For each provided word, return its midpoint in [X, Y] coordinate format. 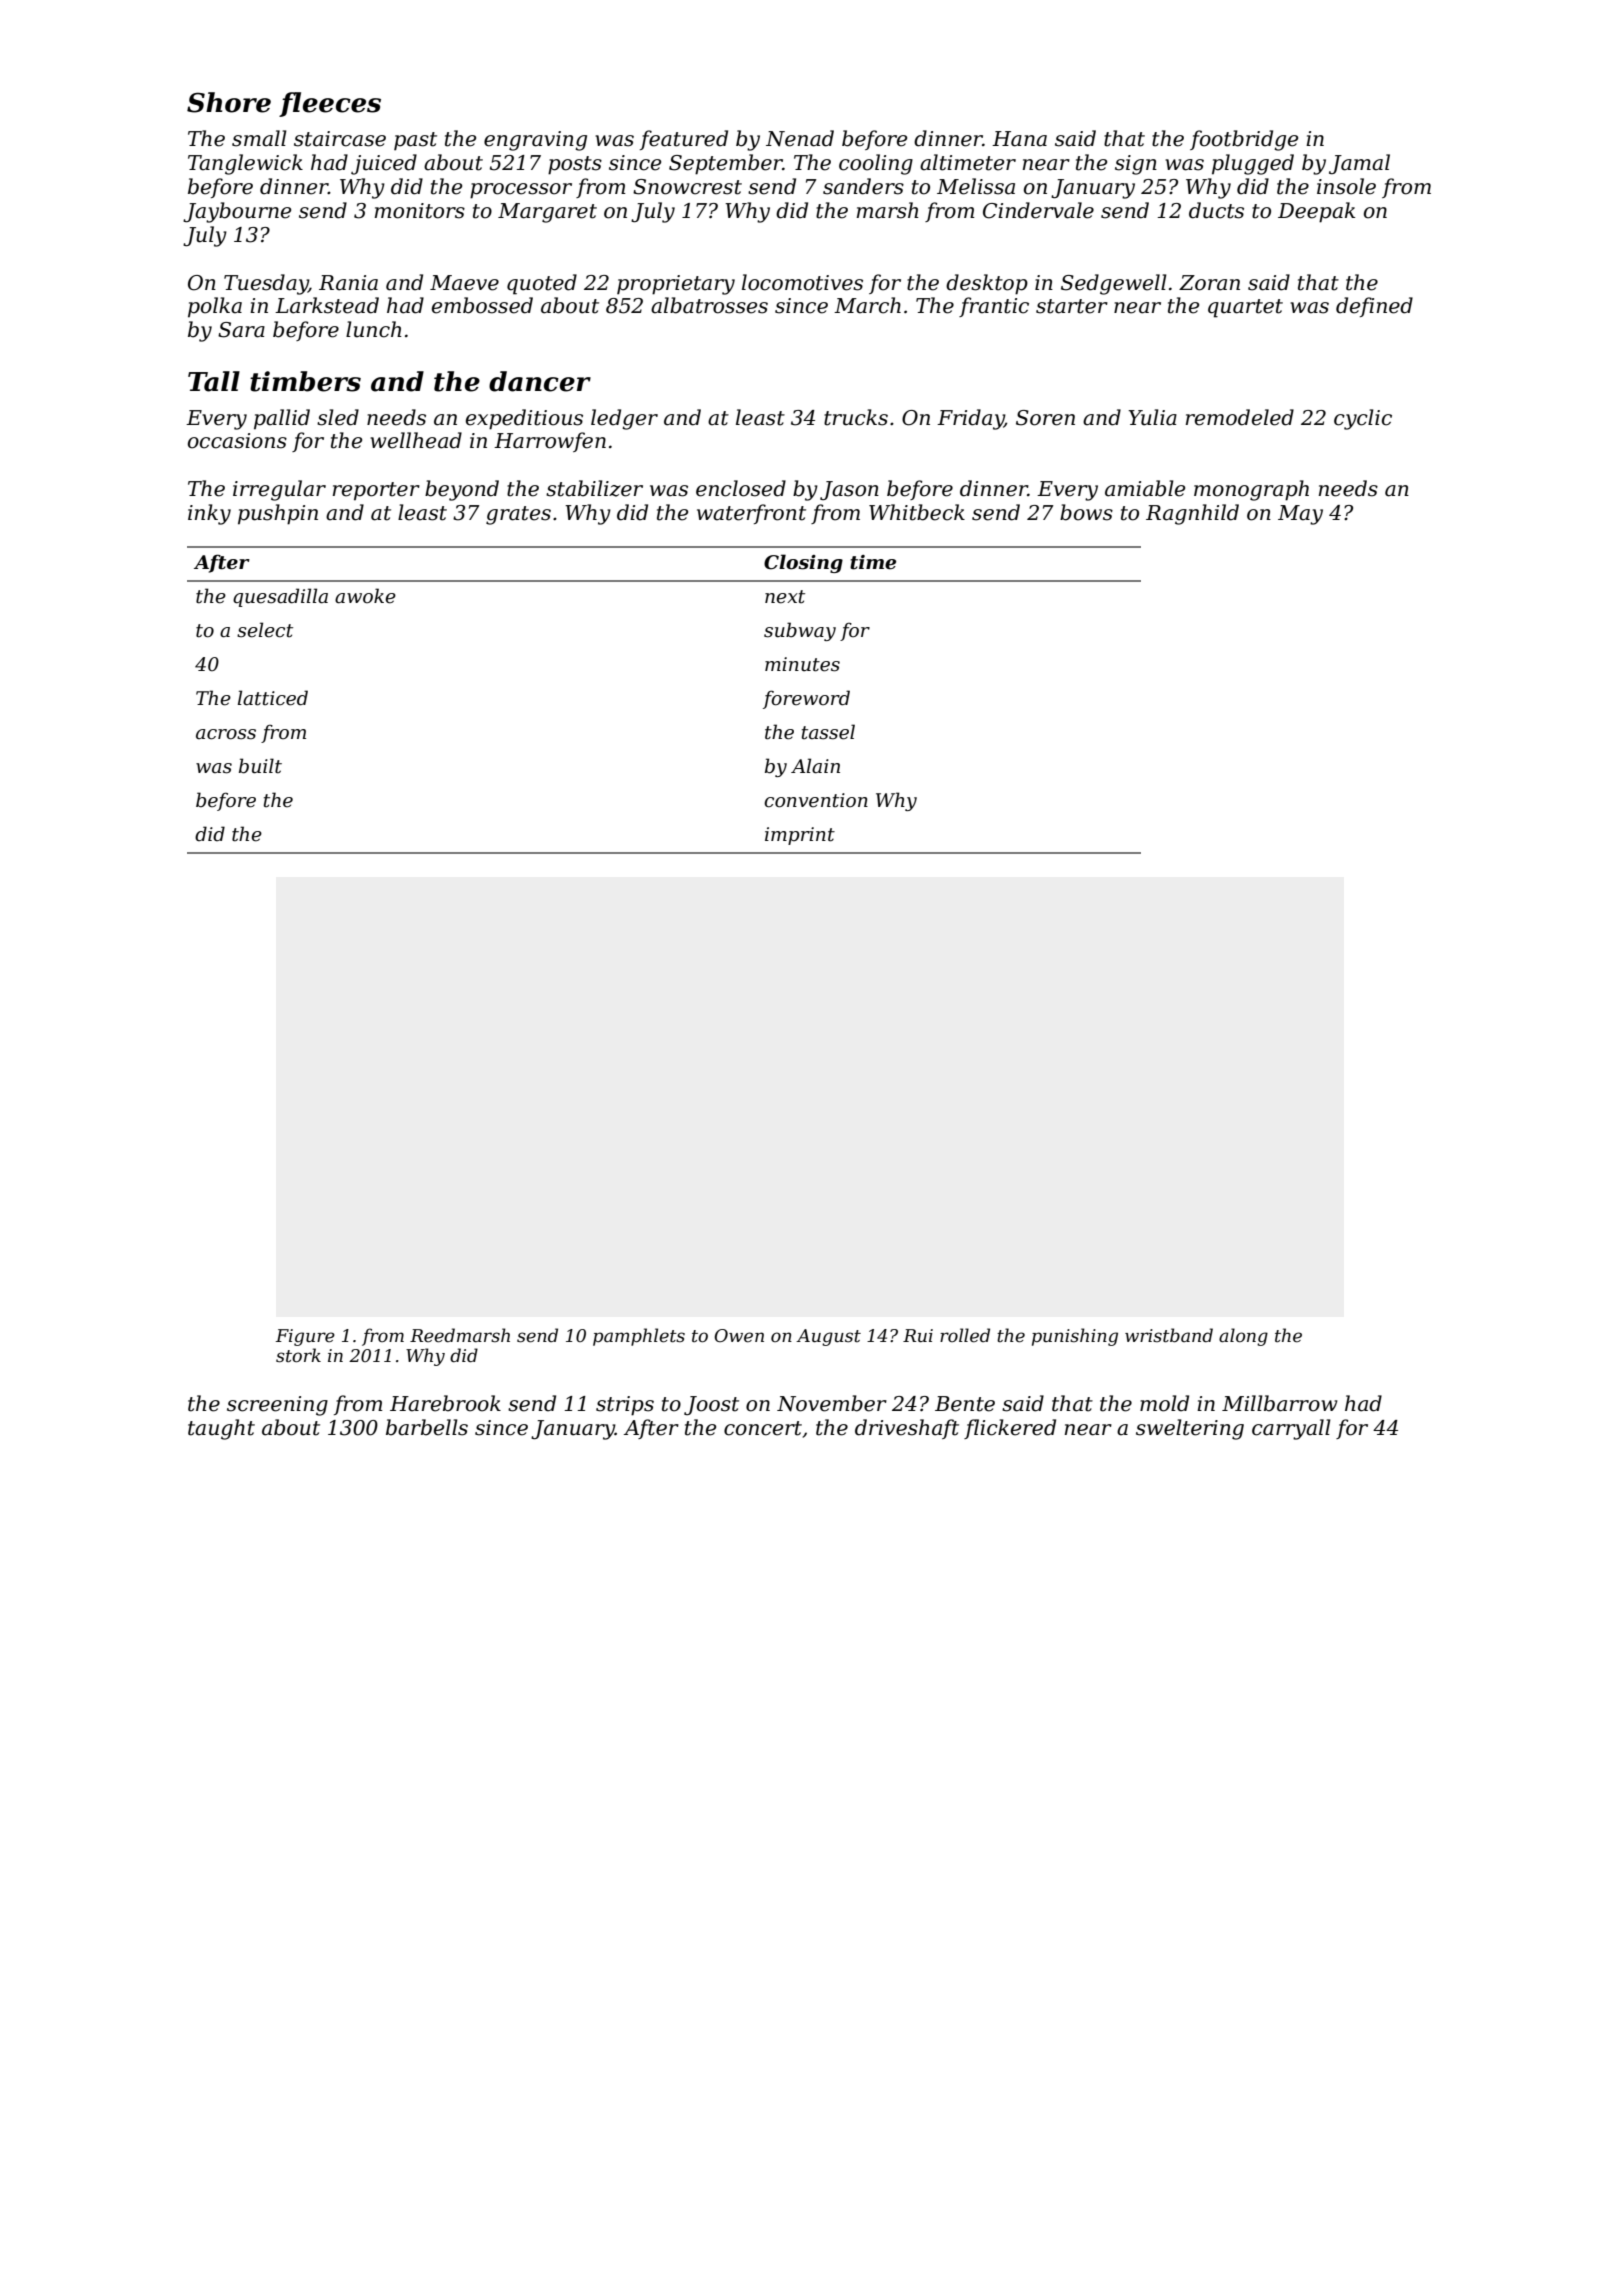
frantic [994, 307]
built [260, 766]
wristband [1169, 1335]
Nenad [800, 138]
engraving [535, 141]
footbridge [1244, 140]
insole [1346, 186]
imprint [800, 836]
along [1243, 1337]
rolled [965, 1335]
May [1300, 515]
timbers [305, 381]
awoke [365, 596]
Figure [305, 1337]
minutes [802, 664]
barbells [427, 1427]
